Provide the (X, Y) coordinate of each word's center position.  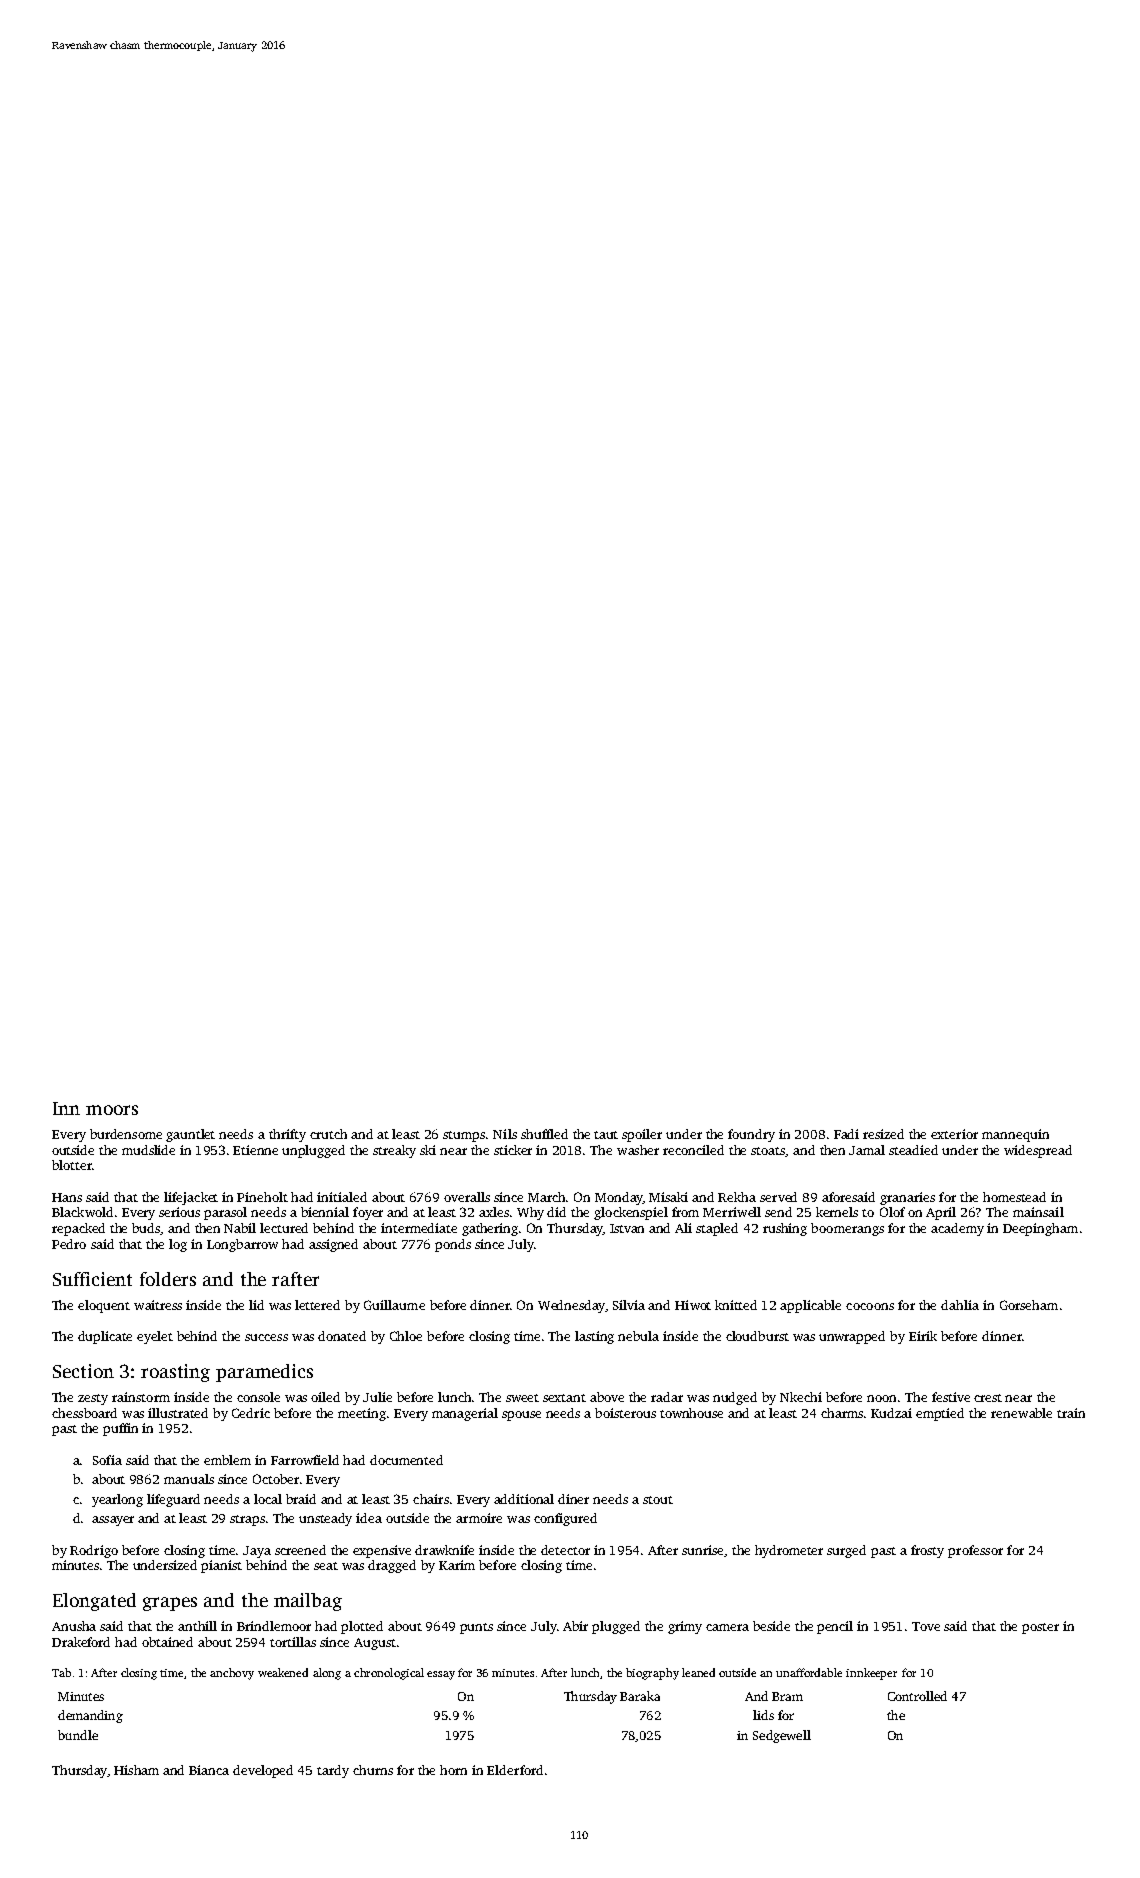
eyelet (155, 1337)
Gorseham (1029, 1305)
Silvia (629, 1305)
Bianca (209, 1770)
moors (112, 1110)
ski (428, 1150)
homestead (1014, 1197)
